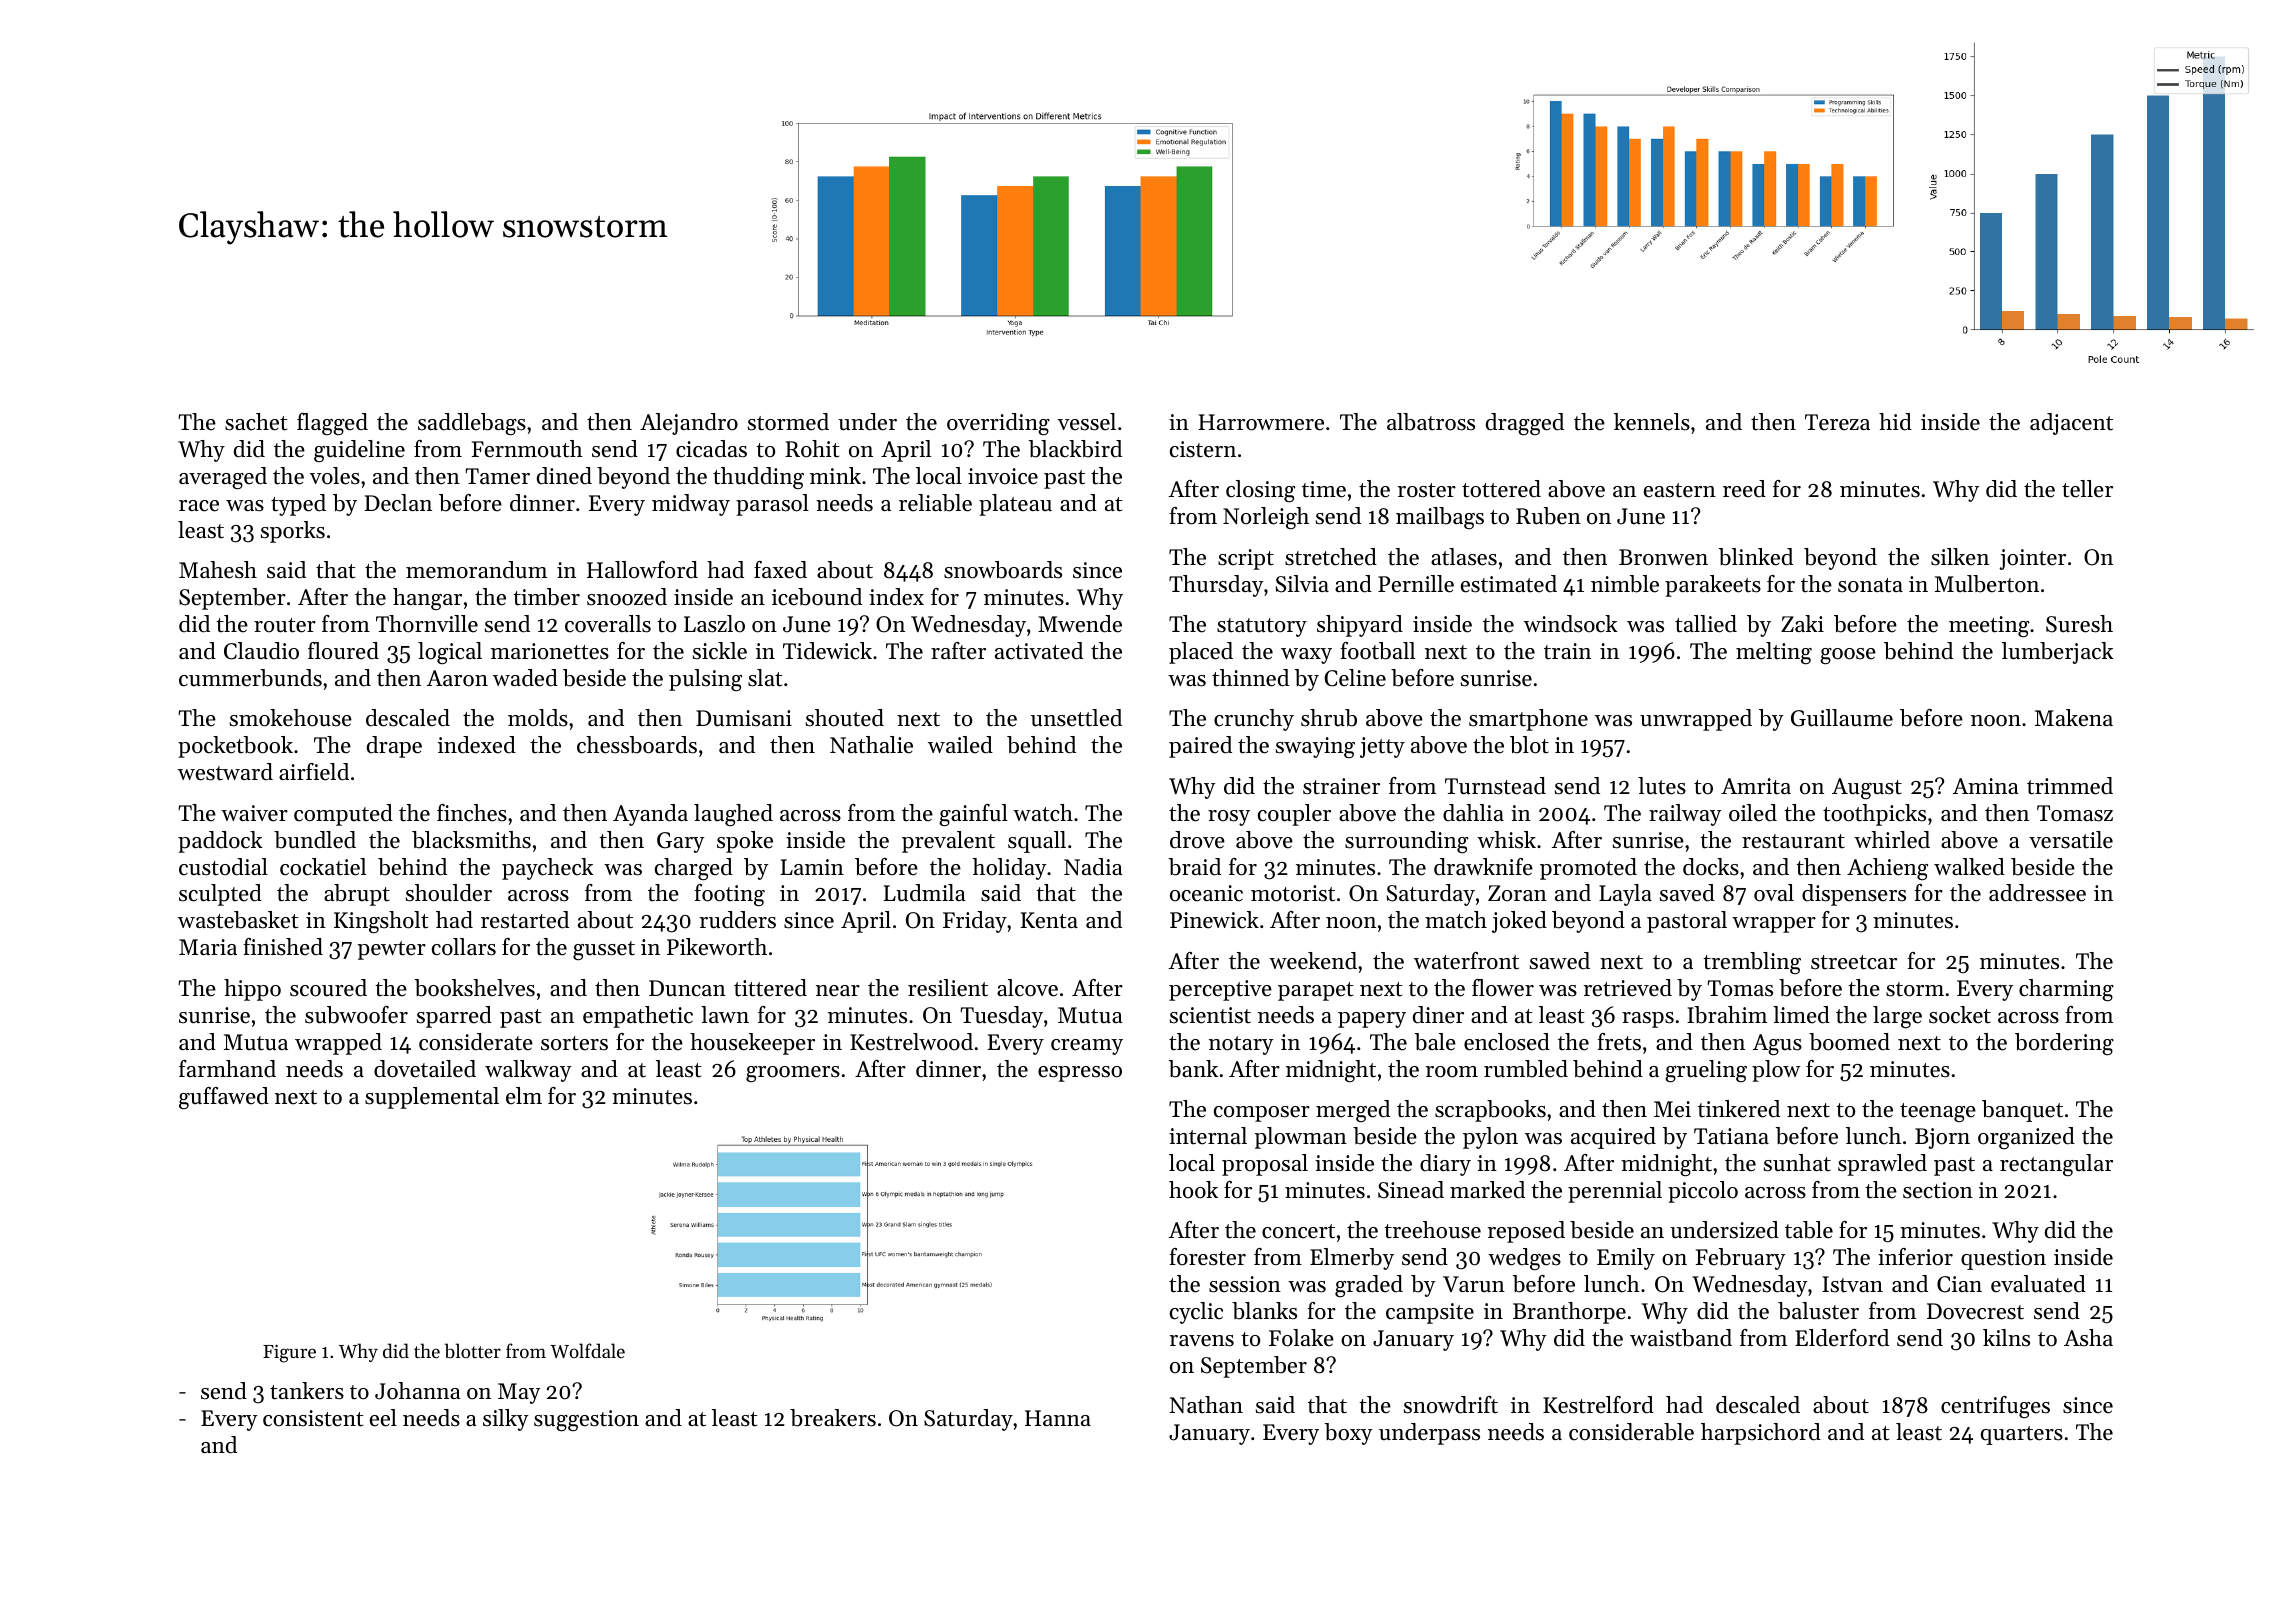  I want to click on Tatiana, so click(1731, 1136).
